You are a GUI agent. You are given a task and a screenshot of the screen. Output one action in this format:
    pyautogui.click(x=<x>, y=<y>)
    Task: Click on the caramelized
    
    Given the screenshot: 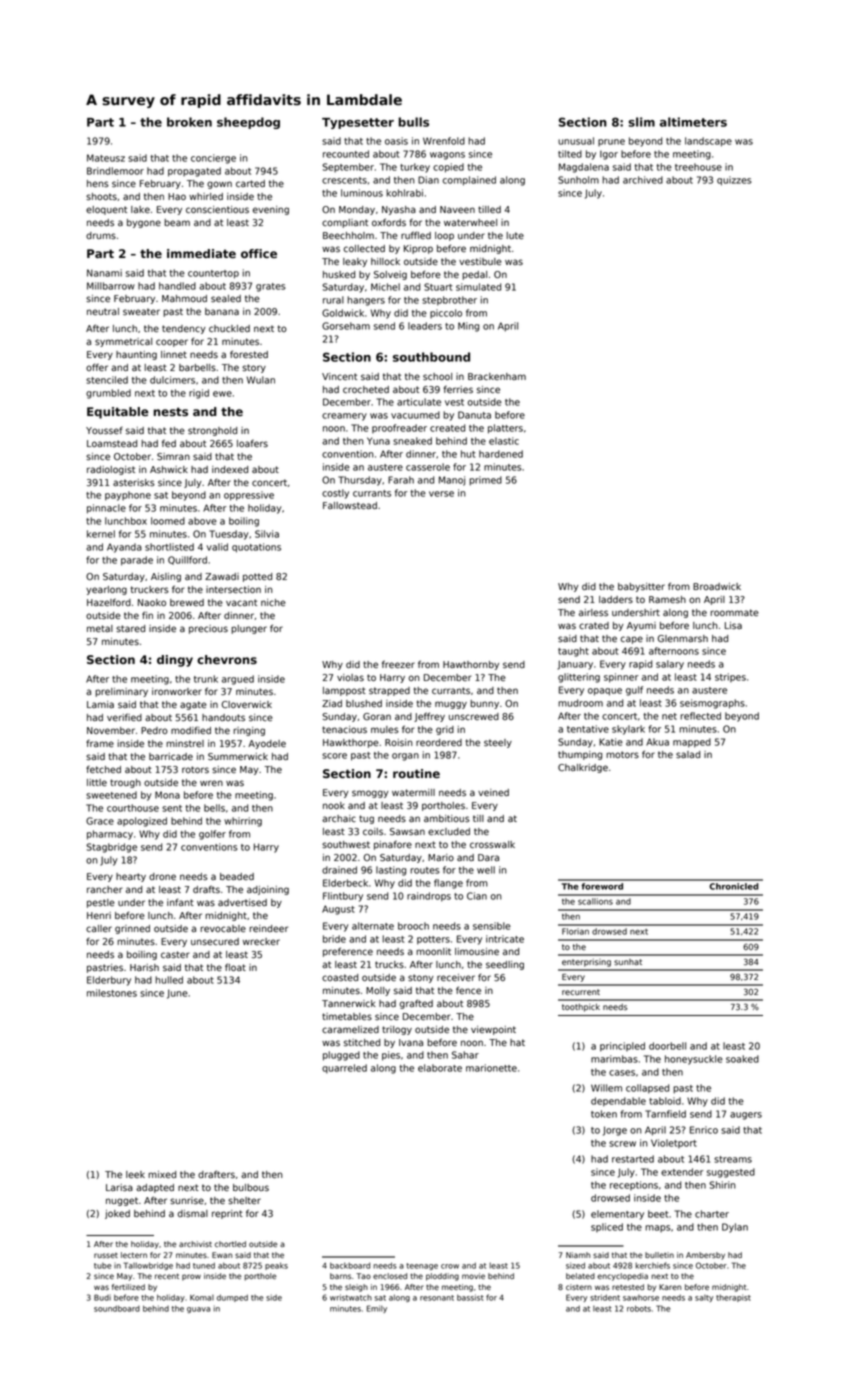 What is the action you would take?
    pyautogui.click(x=350, y=1029)
